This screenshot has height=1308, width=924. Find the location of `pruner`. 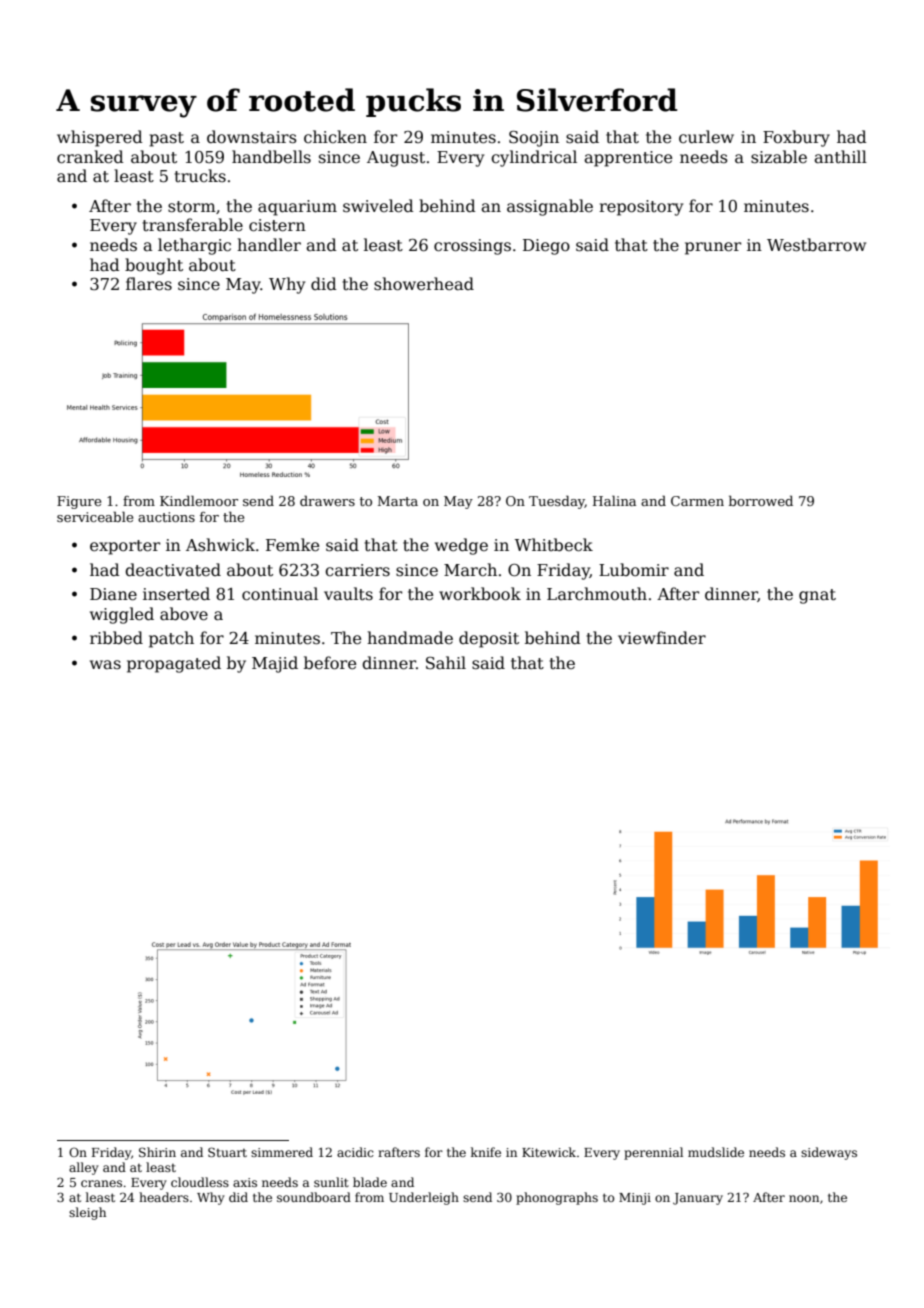

pruner is located at coordinates (713, 248).
